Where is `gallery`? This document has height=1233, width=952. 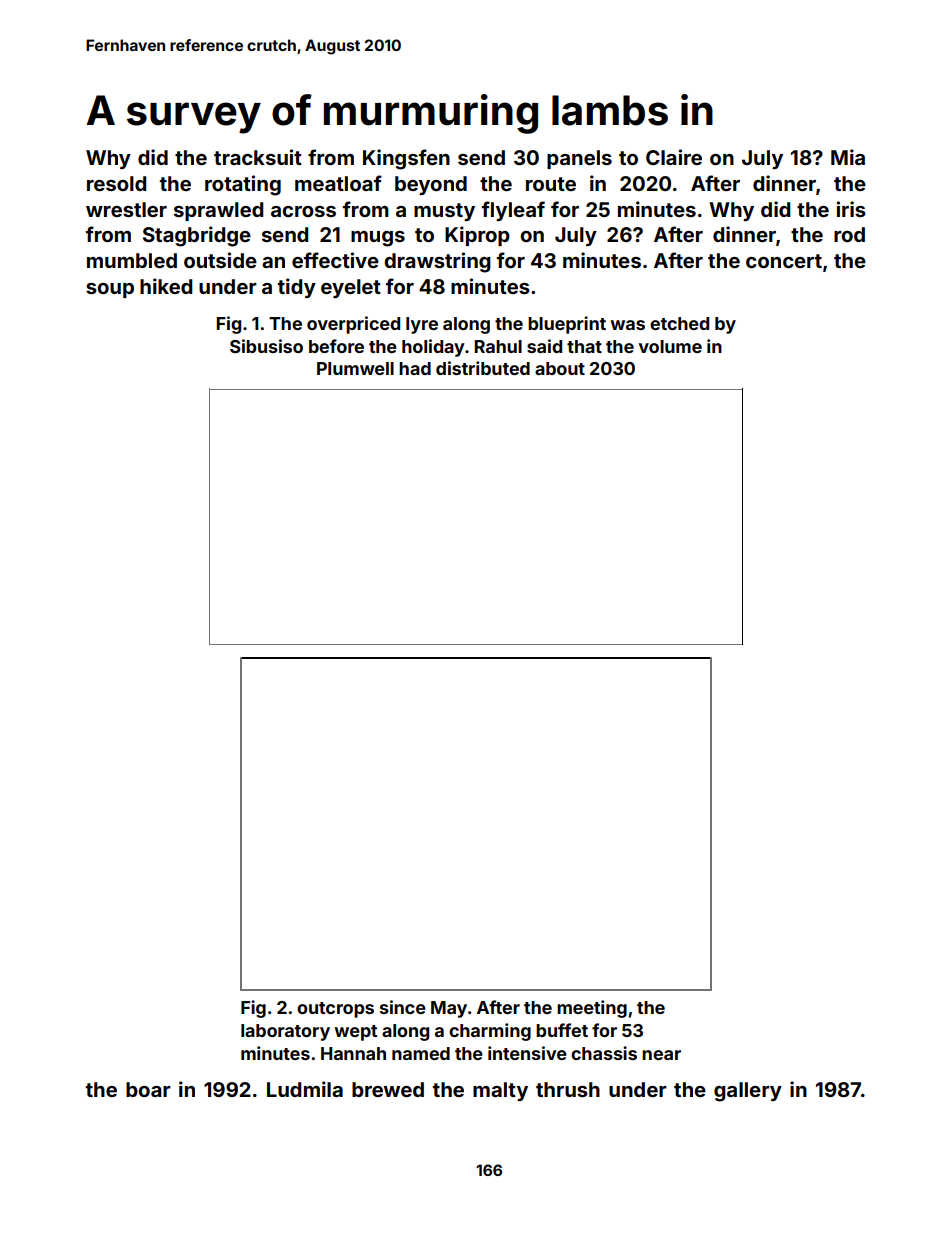
gallery is located at coordinates (748, 1092).
